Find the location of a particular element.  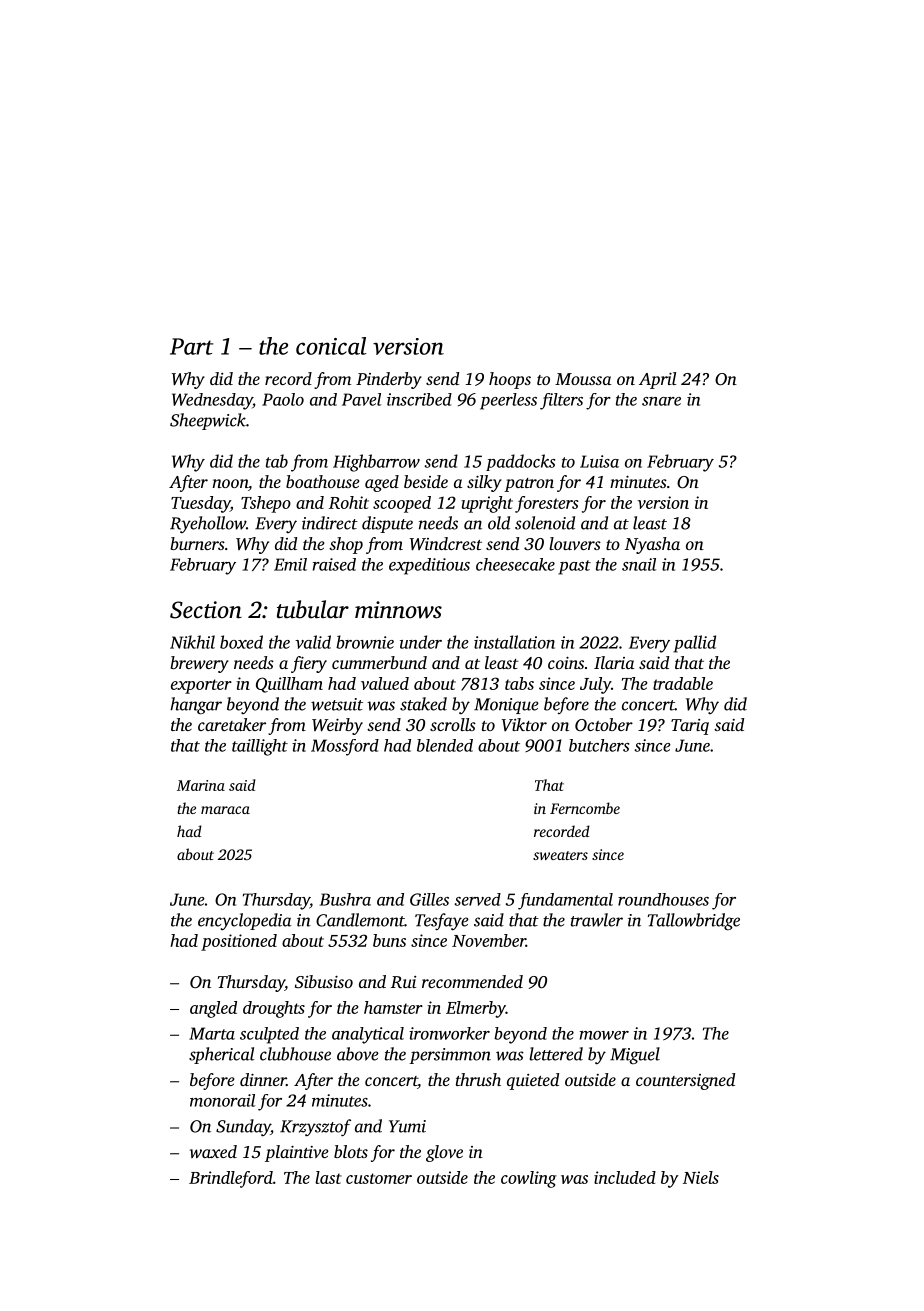

installation is located at coordinates (514, 642).
